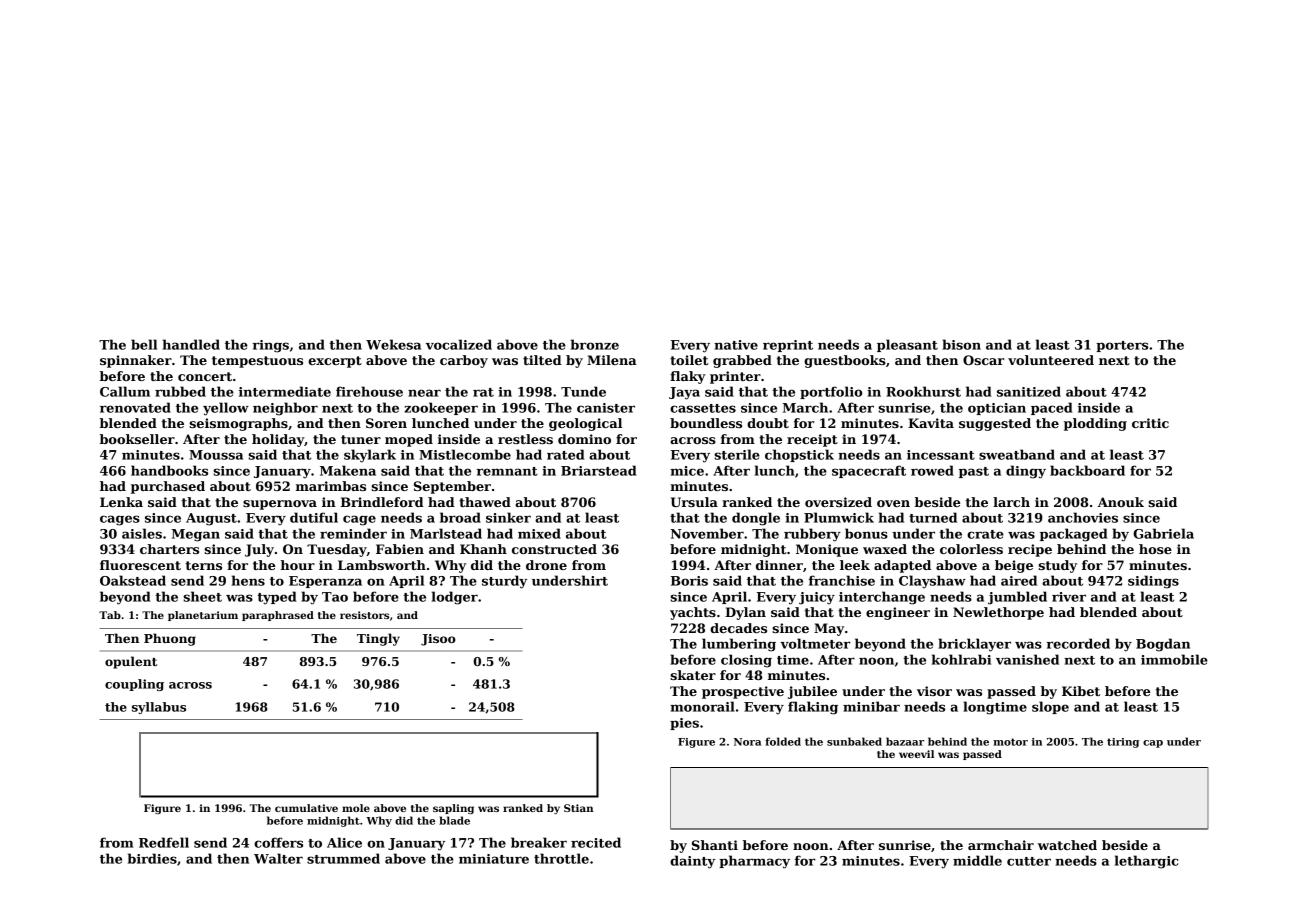  I want to click on dinner, so click(779, 565).
